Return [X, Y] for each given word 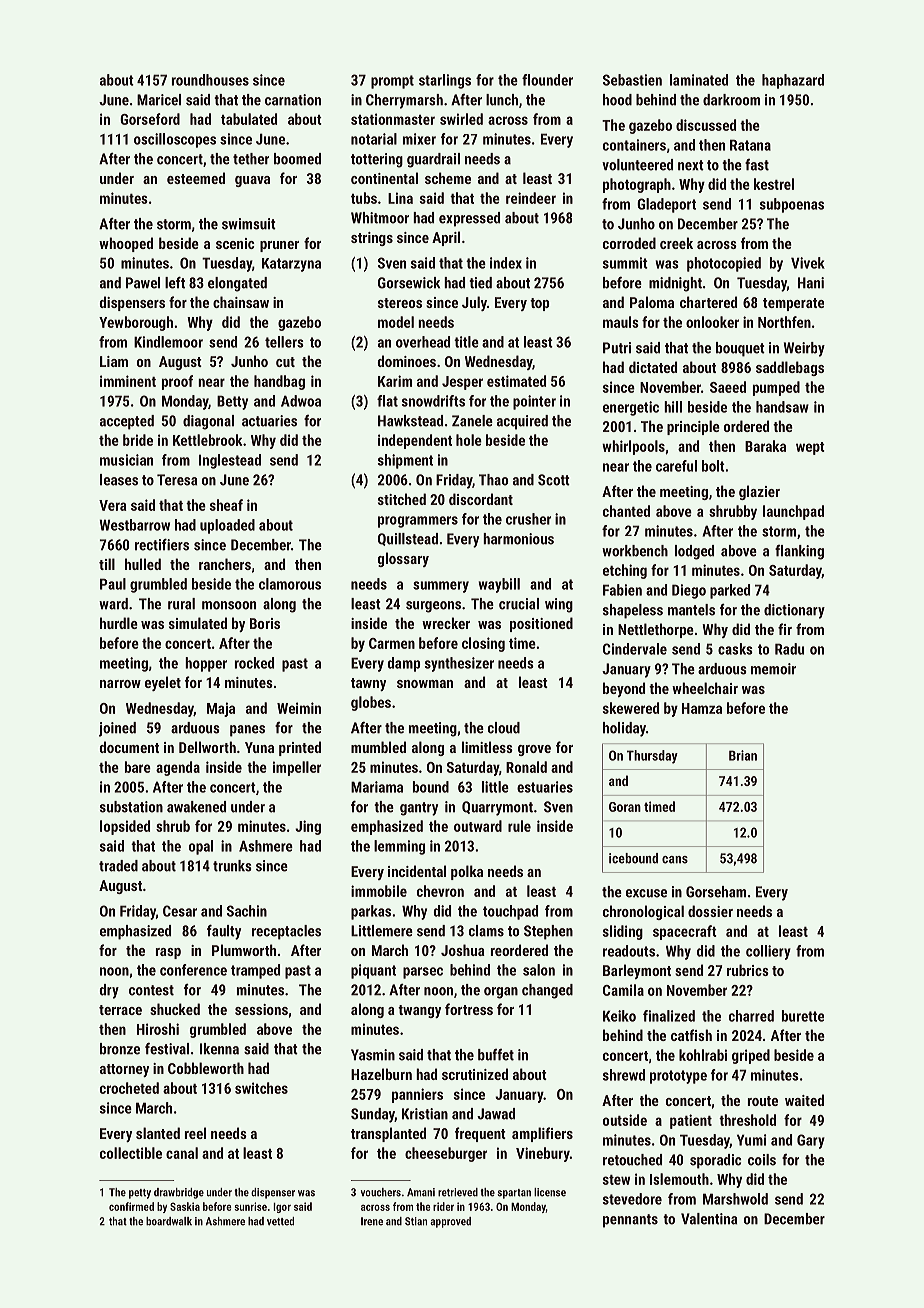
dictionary [794, 611]
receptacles [286, 932]
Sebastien [632, 80]
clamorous [290, 584]
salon [539, 970]
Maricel [159, 100]
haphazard [793, 81]
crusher [528, 519]
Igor [282, 1208]
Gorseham [716, 892]
